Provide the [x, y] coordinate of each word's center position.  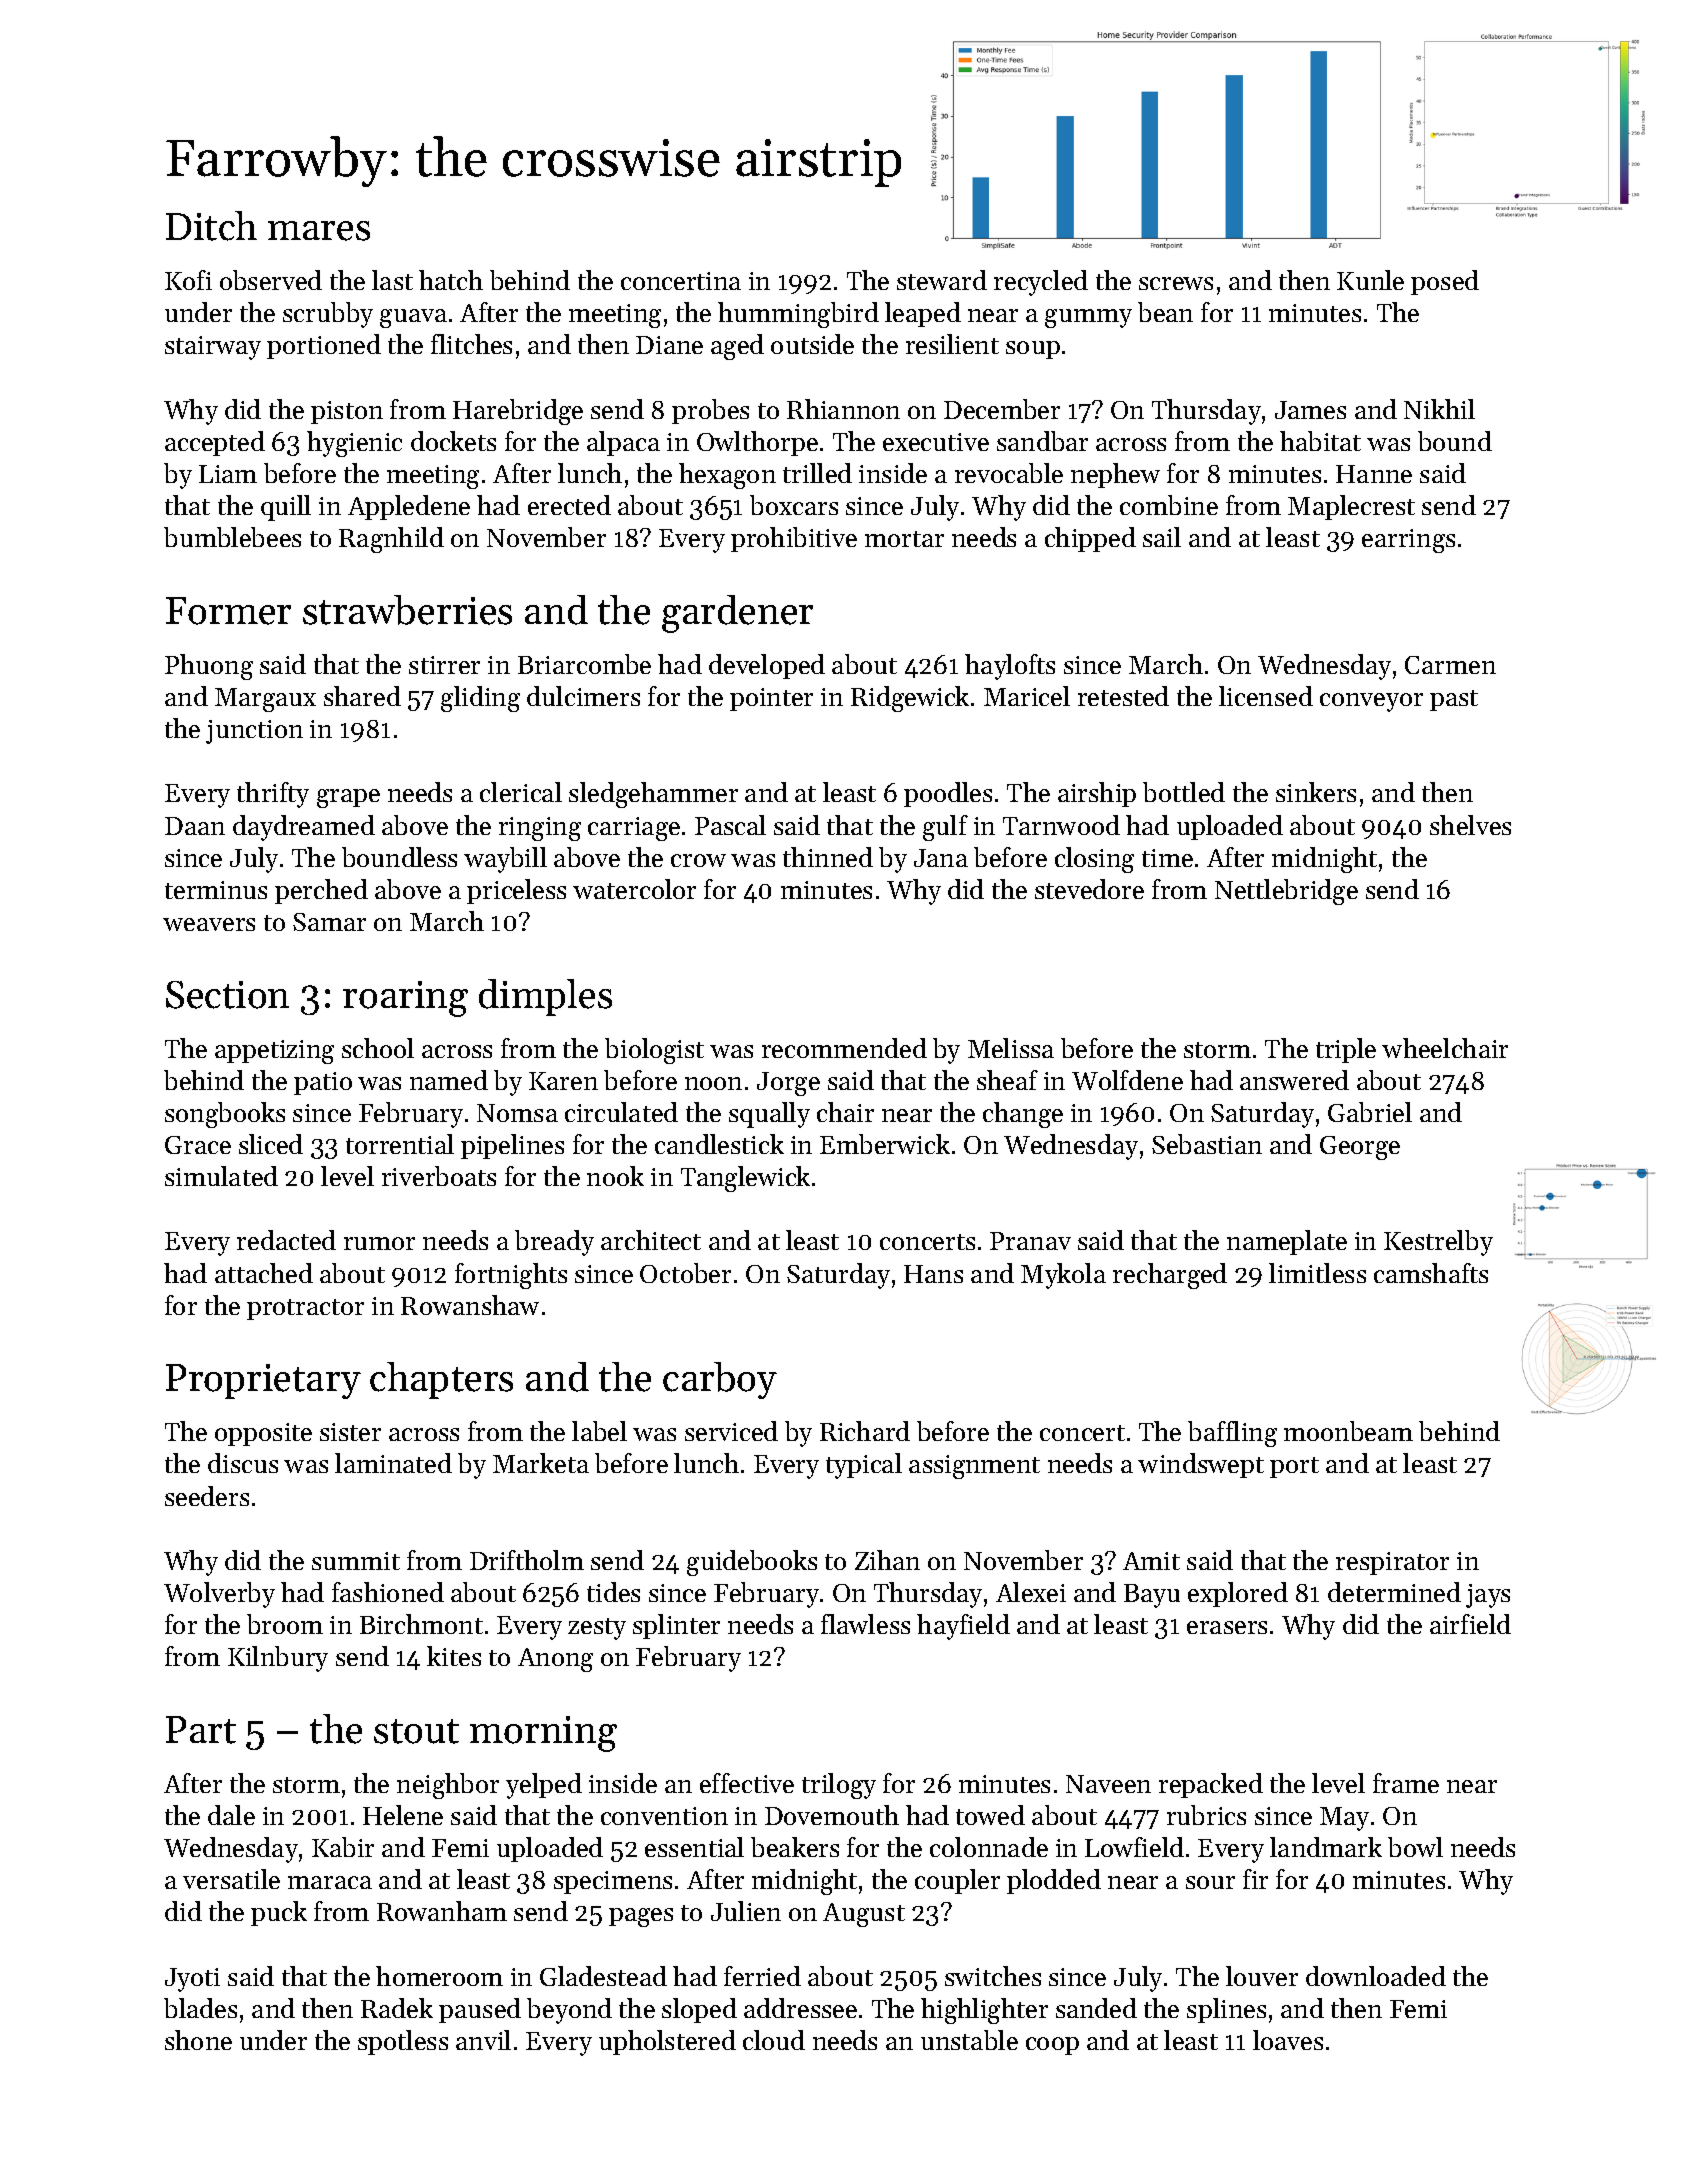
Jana [941, 858]
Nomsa [517, 1113]
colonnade [989, 1847]
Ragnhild [391, 540]
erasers [1227, 1627]
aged [737, 347]
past [1454, 700]
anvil [483, 2040]
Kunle [1370, 280]
